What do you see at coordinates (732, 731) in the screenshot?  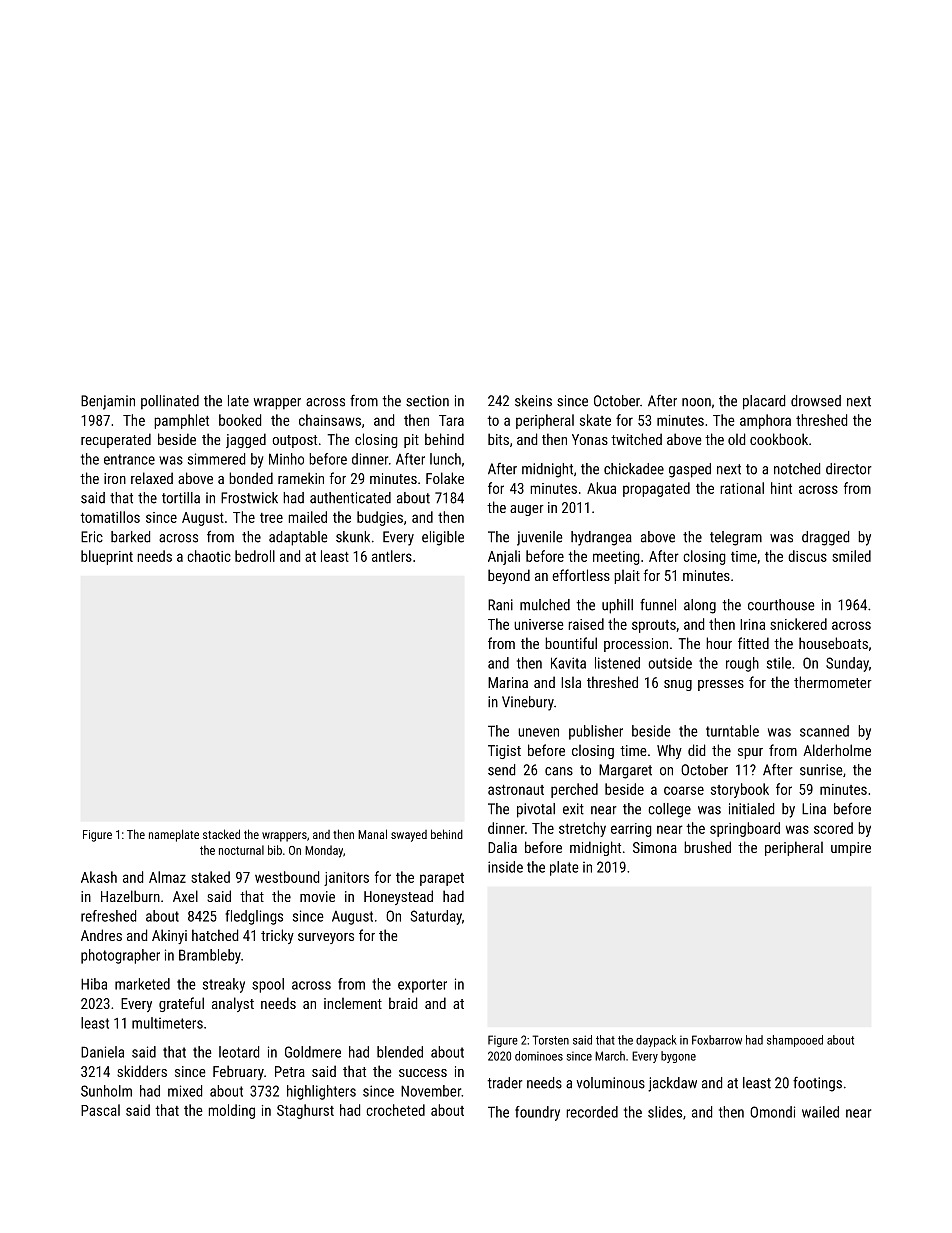 I see `turntable` at bounding box center [732, 731].
